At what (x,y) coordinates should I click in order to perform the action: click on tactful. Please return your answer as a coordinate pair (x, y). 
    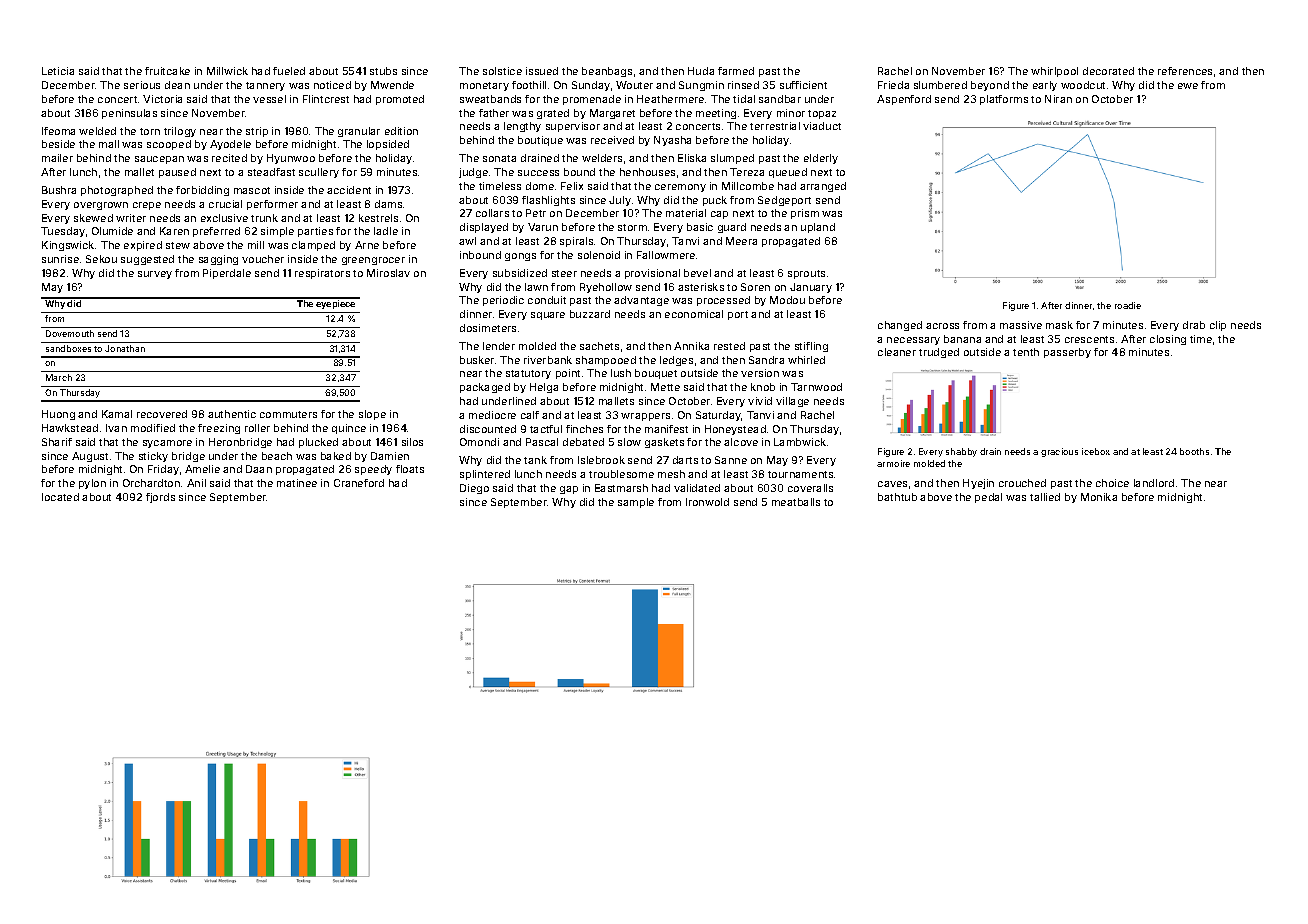
    Looking at the image, I should click on (546, 429).
